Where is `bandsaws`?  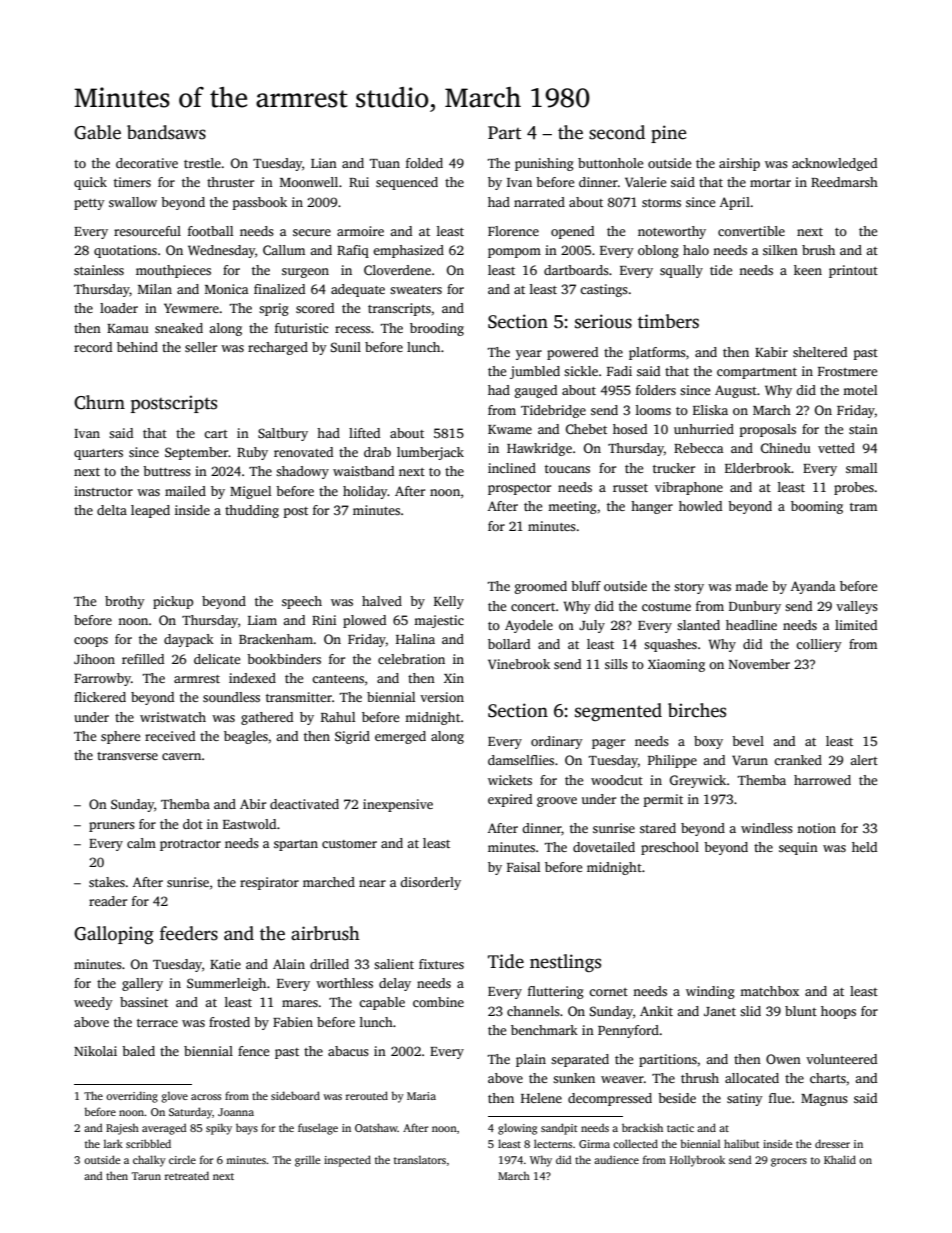 bandsaws is located at coordinates (166, 132).
